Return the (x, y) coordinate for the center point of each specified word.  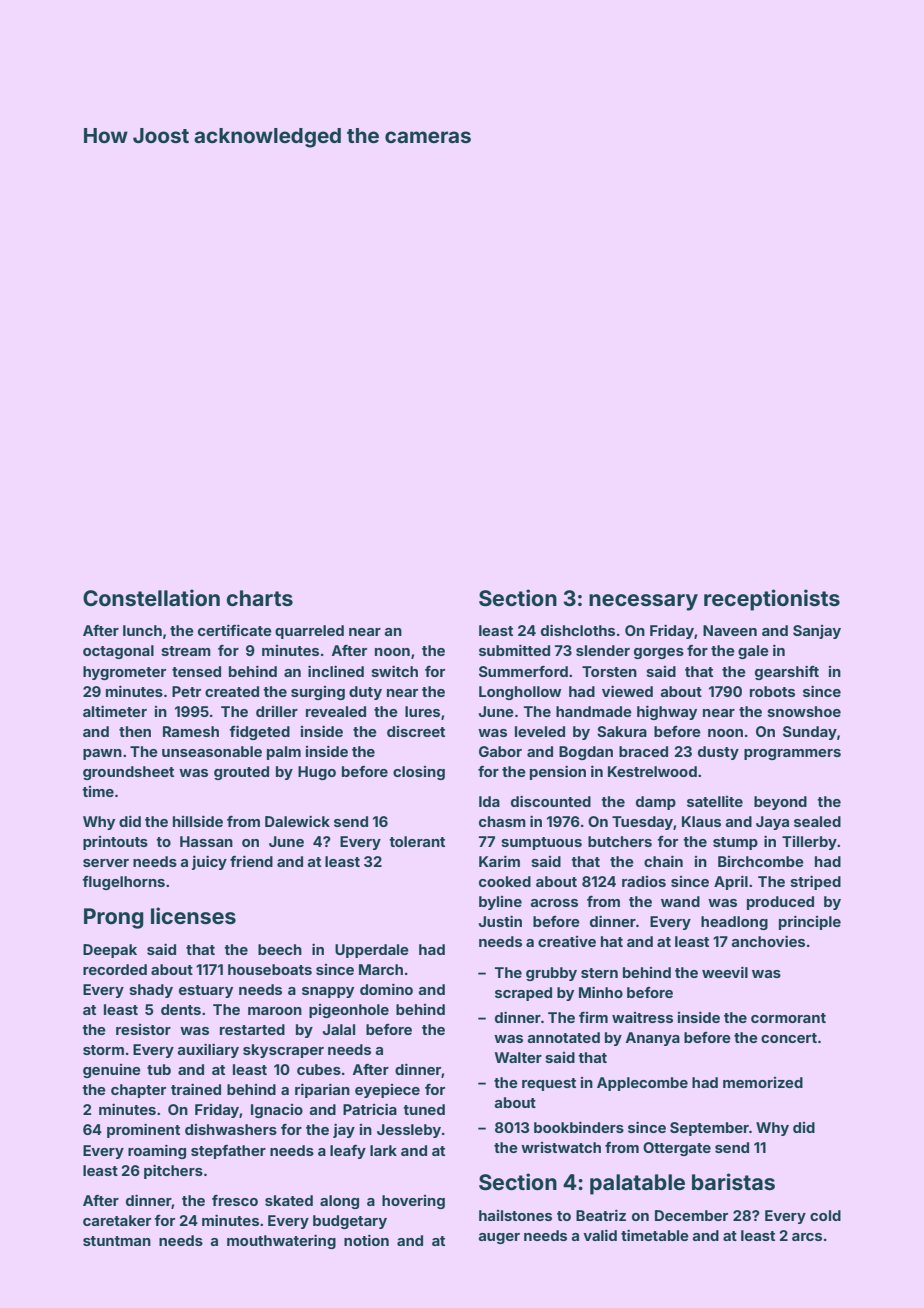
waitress (642, 1017)
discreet (416, 731)
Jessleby (409, 1131)
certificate (235, 630)
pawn (102, 754)
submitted (514, 650)
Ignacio (277, 1111)
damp (656, 803)
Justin (500, 921)
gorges (659, 653)
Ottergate (677, 1149)
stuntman (117, 1241)
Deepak (110, 951)
